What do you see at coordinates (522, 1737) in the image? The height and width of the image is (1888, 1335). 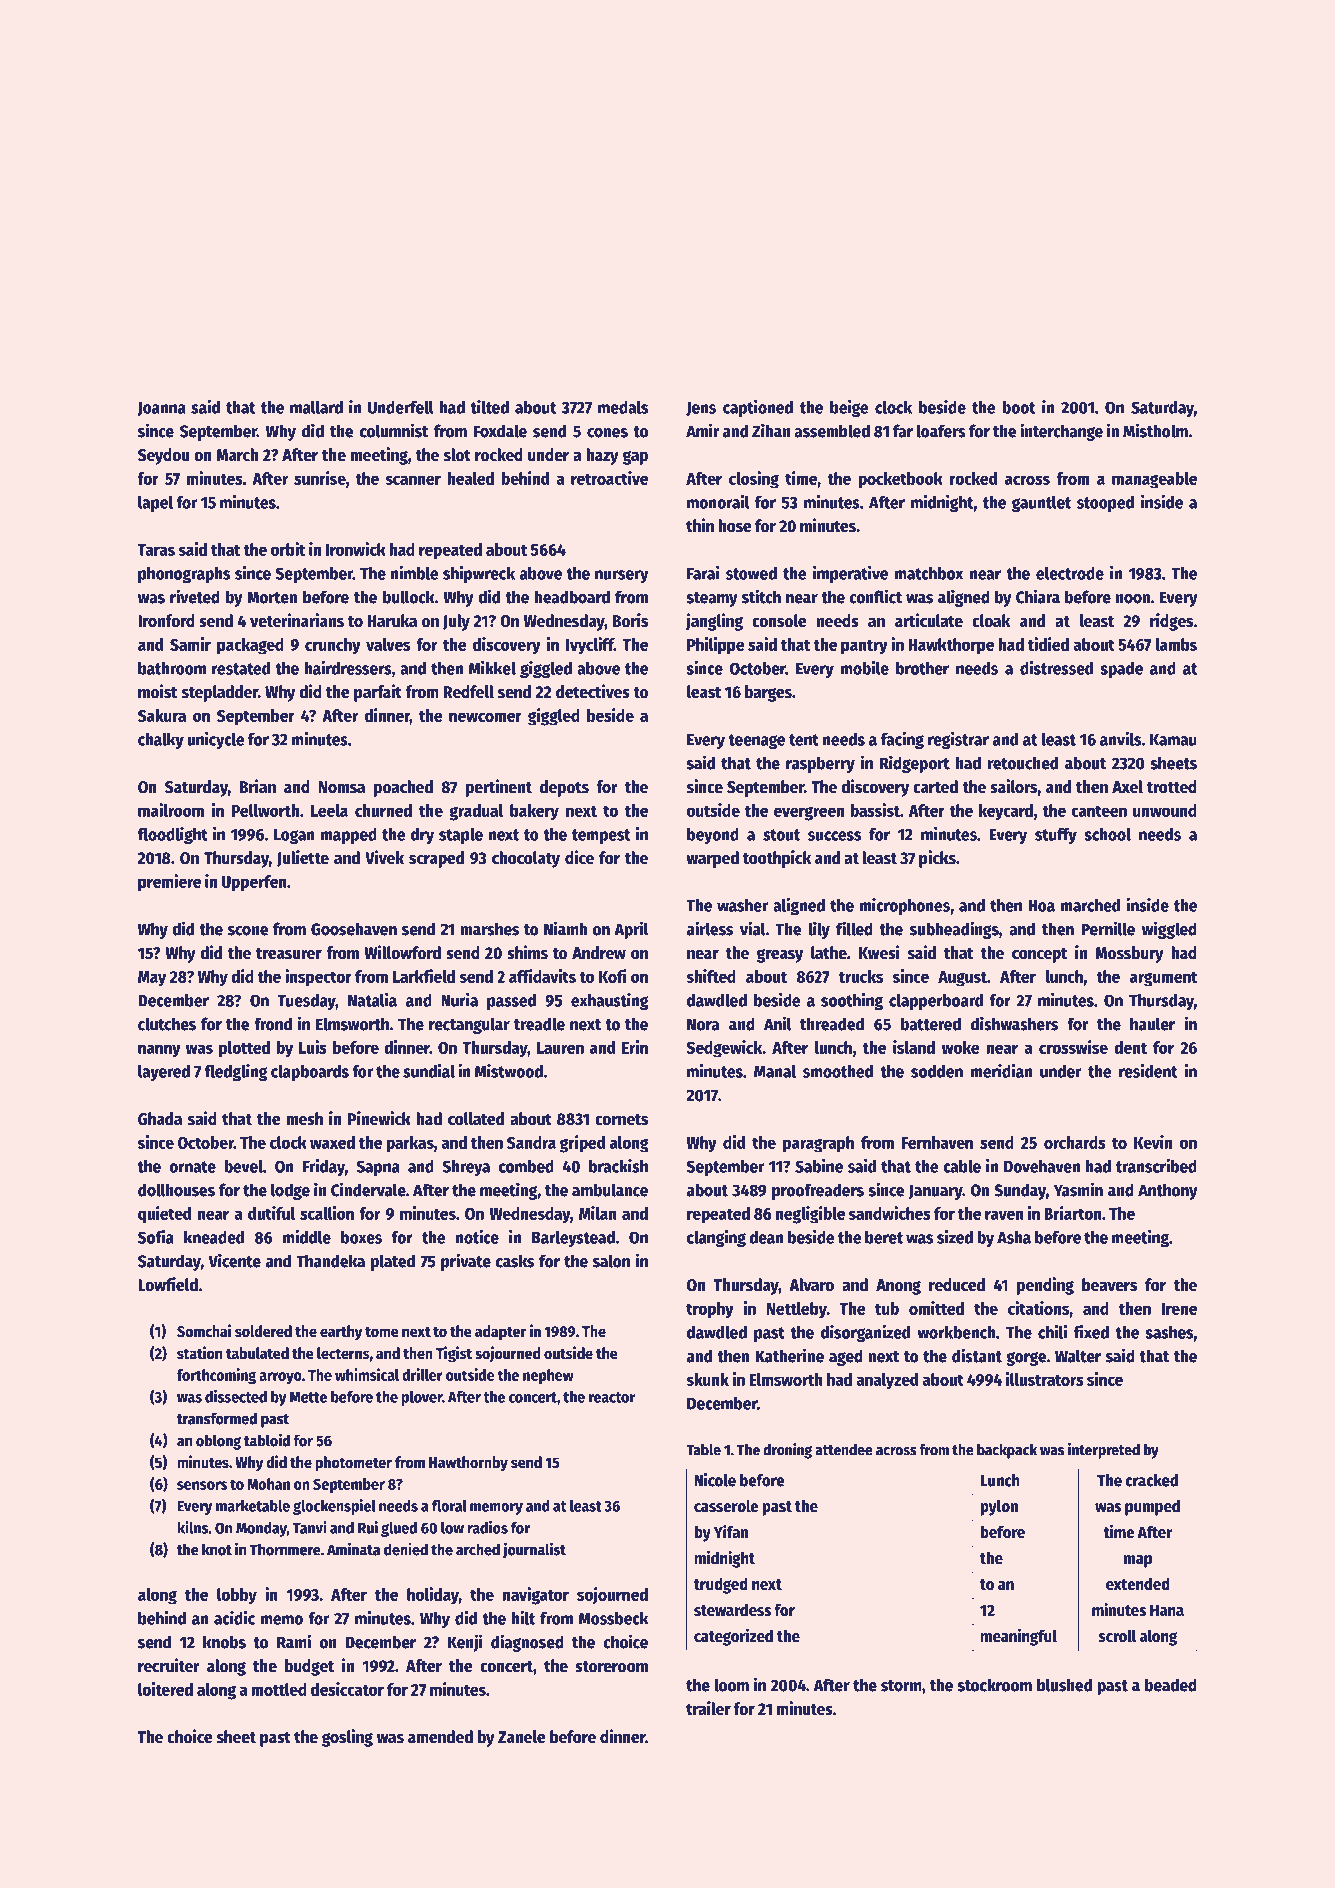 I see `Zanele` at bounding box center [522, 1737].
